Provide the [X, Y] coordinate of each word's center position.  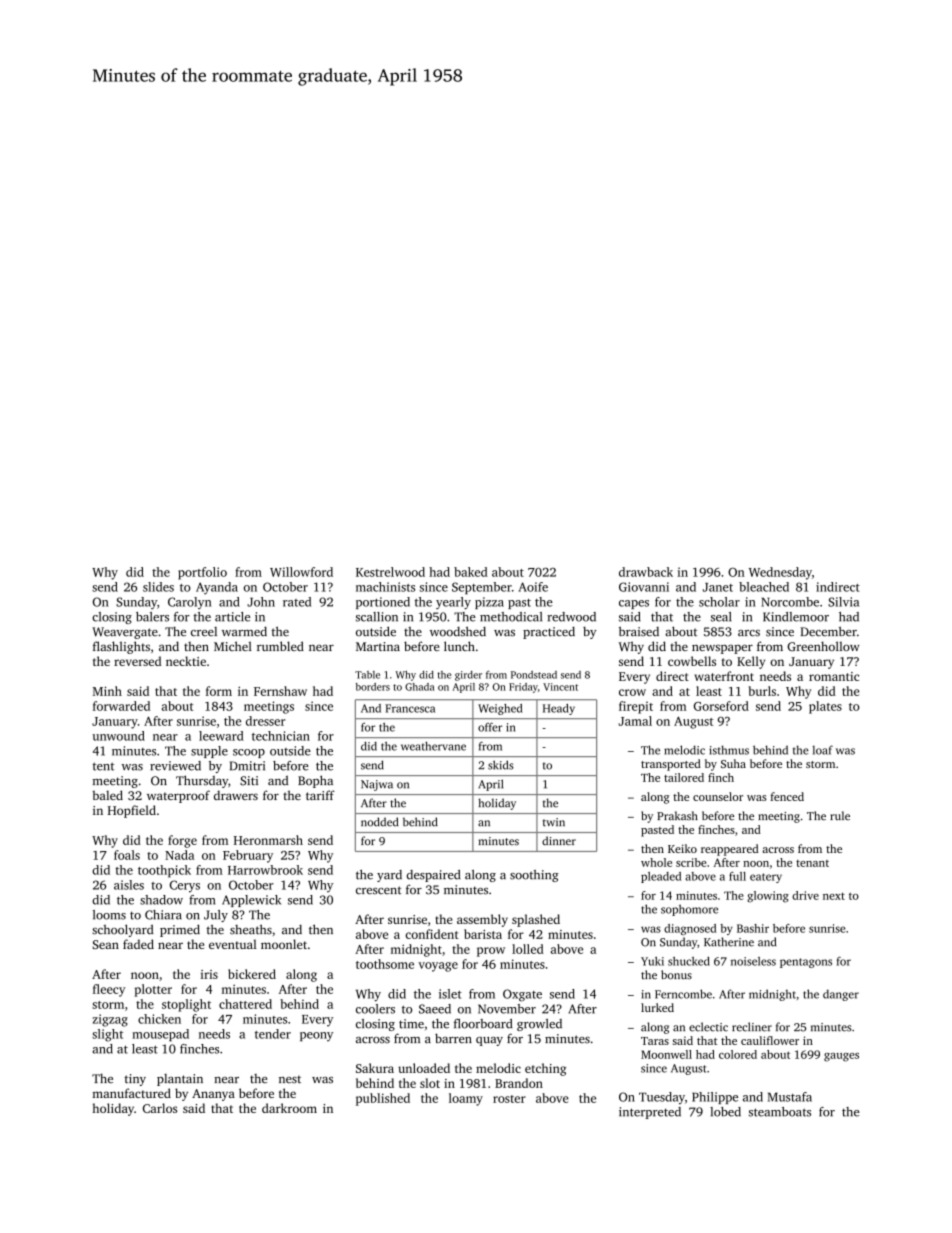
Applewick [251, 901]
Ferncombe [683, 994]
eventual [233, 944]
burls [762, 691]
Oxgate [522, 995]
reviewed [175, 766]
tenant [812, 863]
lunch [459, 646]
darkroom [289, 1108]
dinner [559, 840]
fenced [787, 796]
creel [204, 632]
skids [501, 765]
